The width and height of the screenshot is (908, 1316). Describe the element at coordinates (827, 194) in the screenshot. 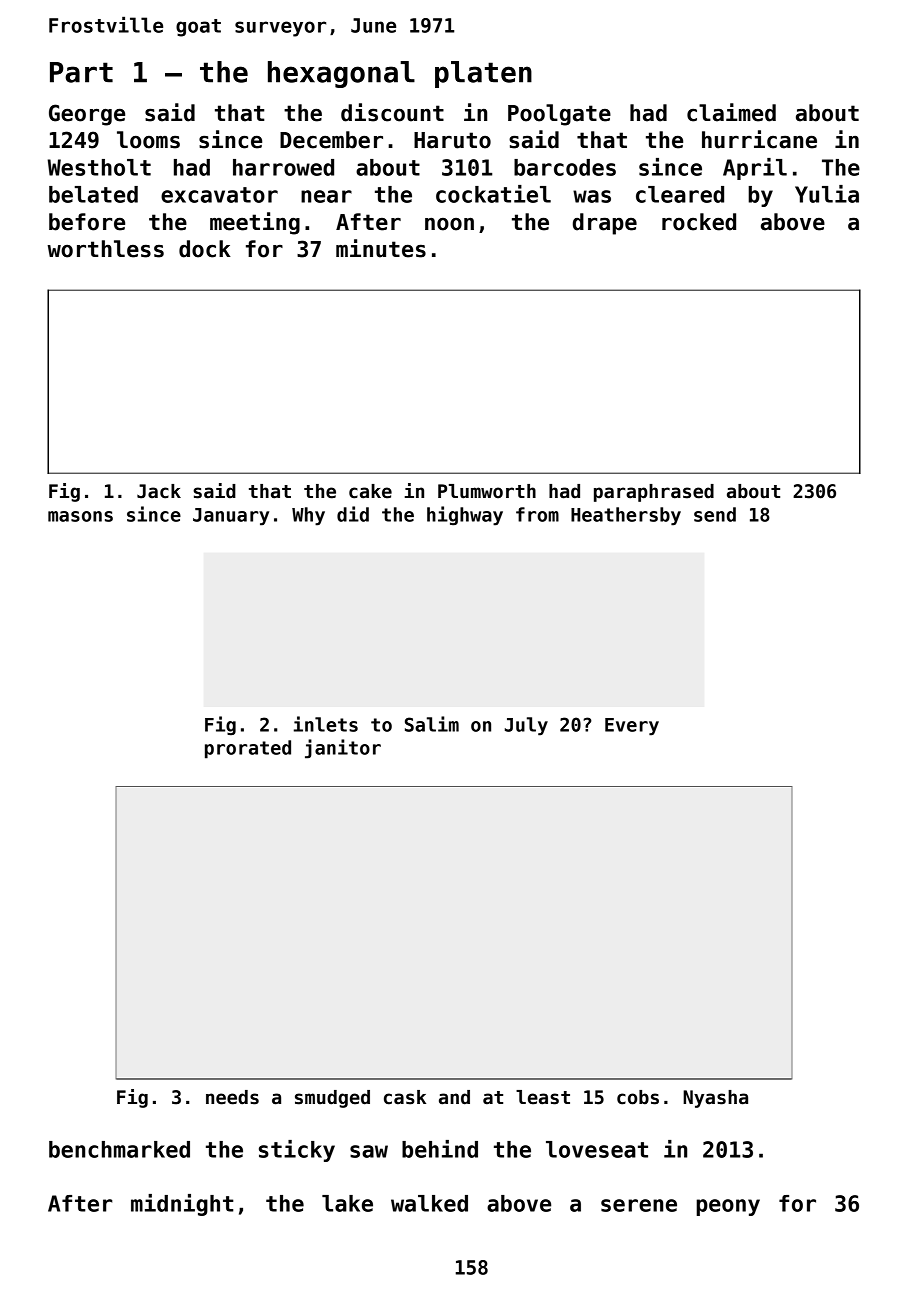

I see `Yulia` at that location.
